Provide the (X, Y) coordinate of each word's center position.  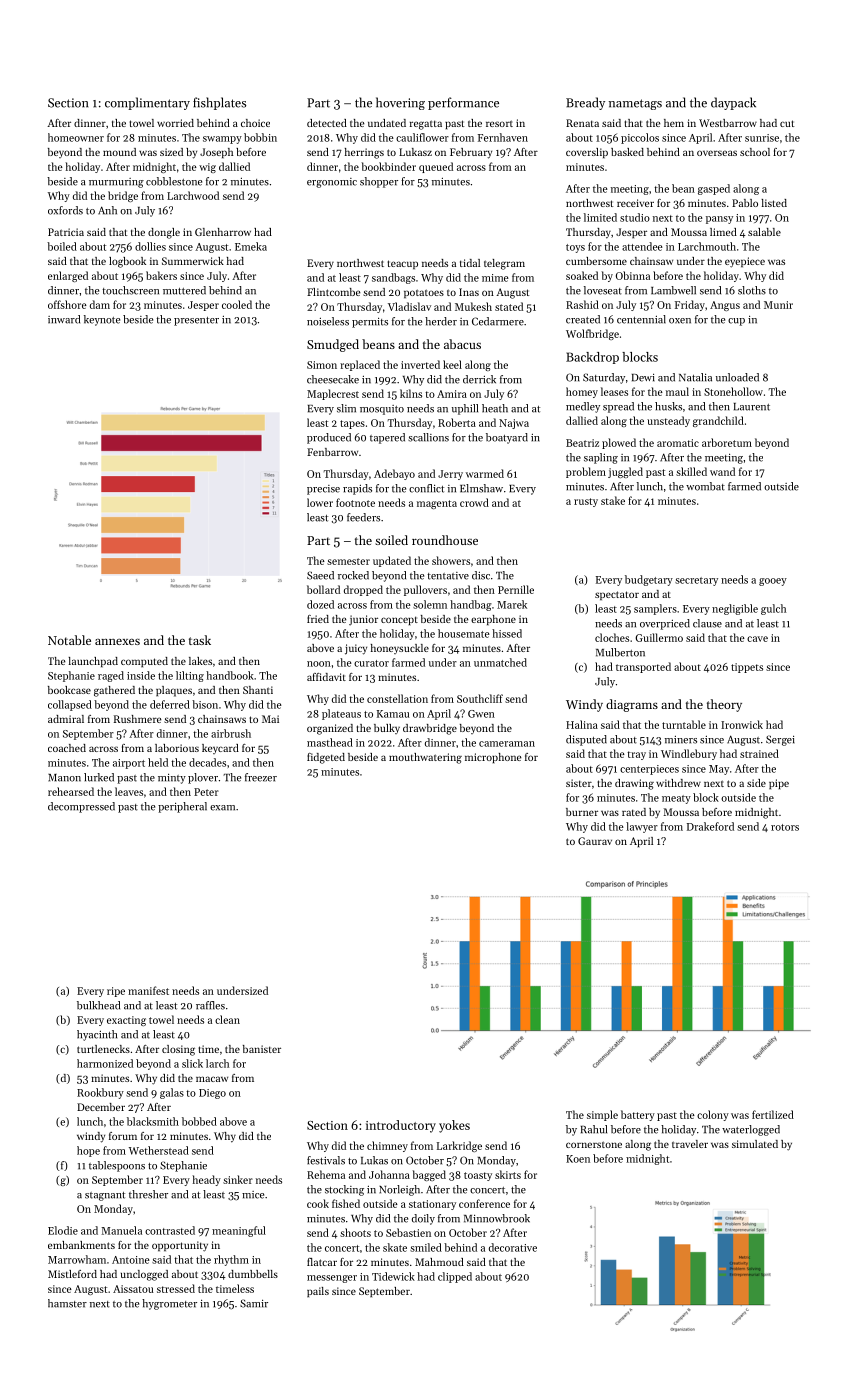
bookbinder (389, 166)
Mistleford (72, 1274)
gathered (114, 691)
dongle (164, 233)
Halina (582, 724)
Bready (585, 103)
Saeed (320, 575)
